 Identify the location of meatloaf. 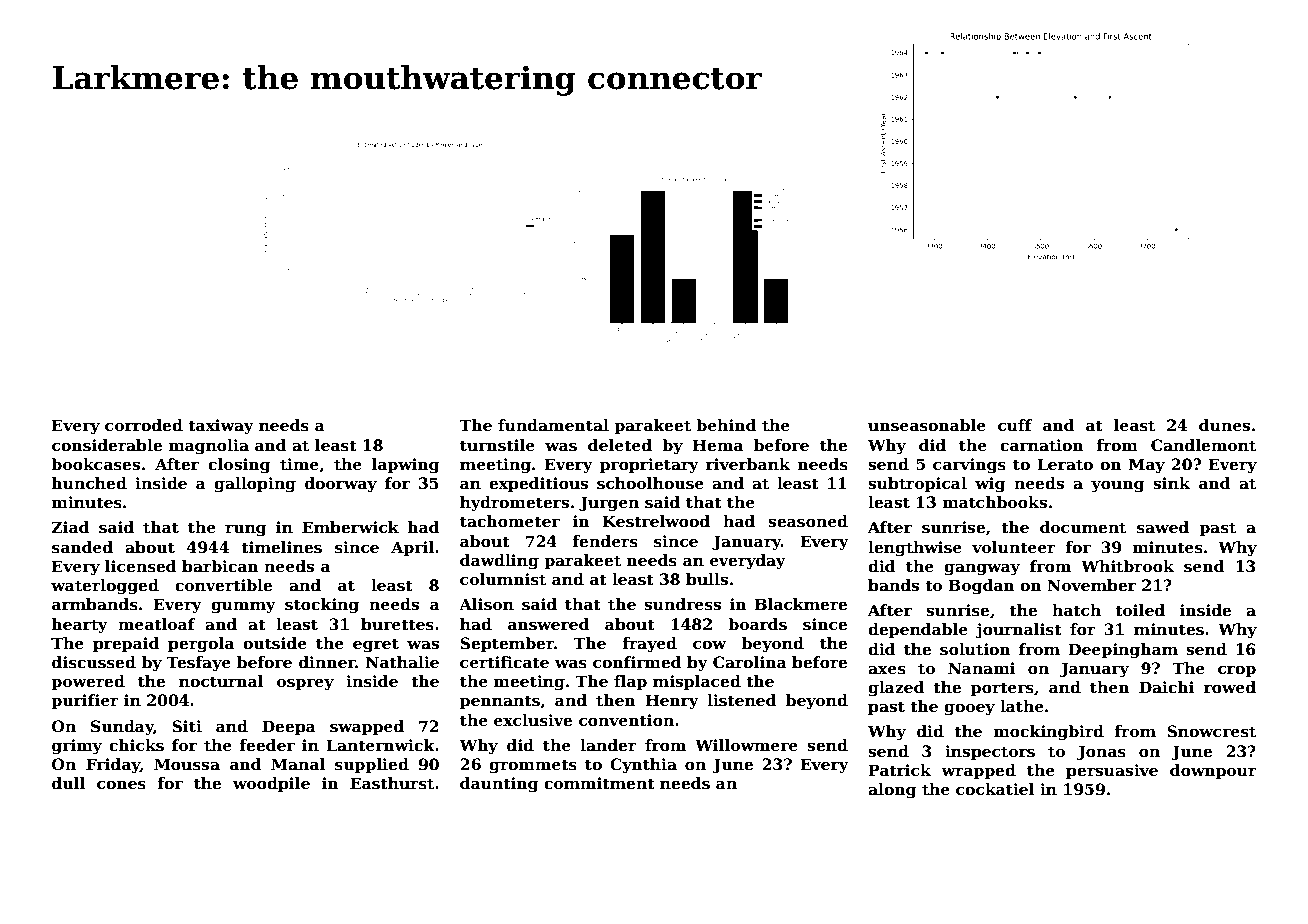
(157, 624).
